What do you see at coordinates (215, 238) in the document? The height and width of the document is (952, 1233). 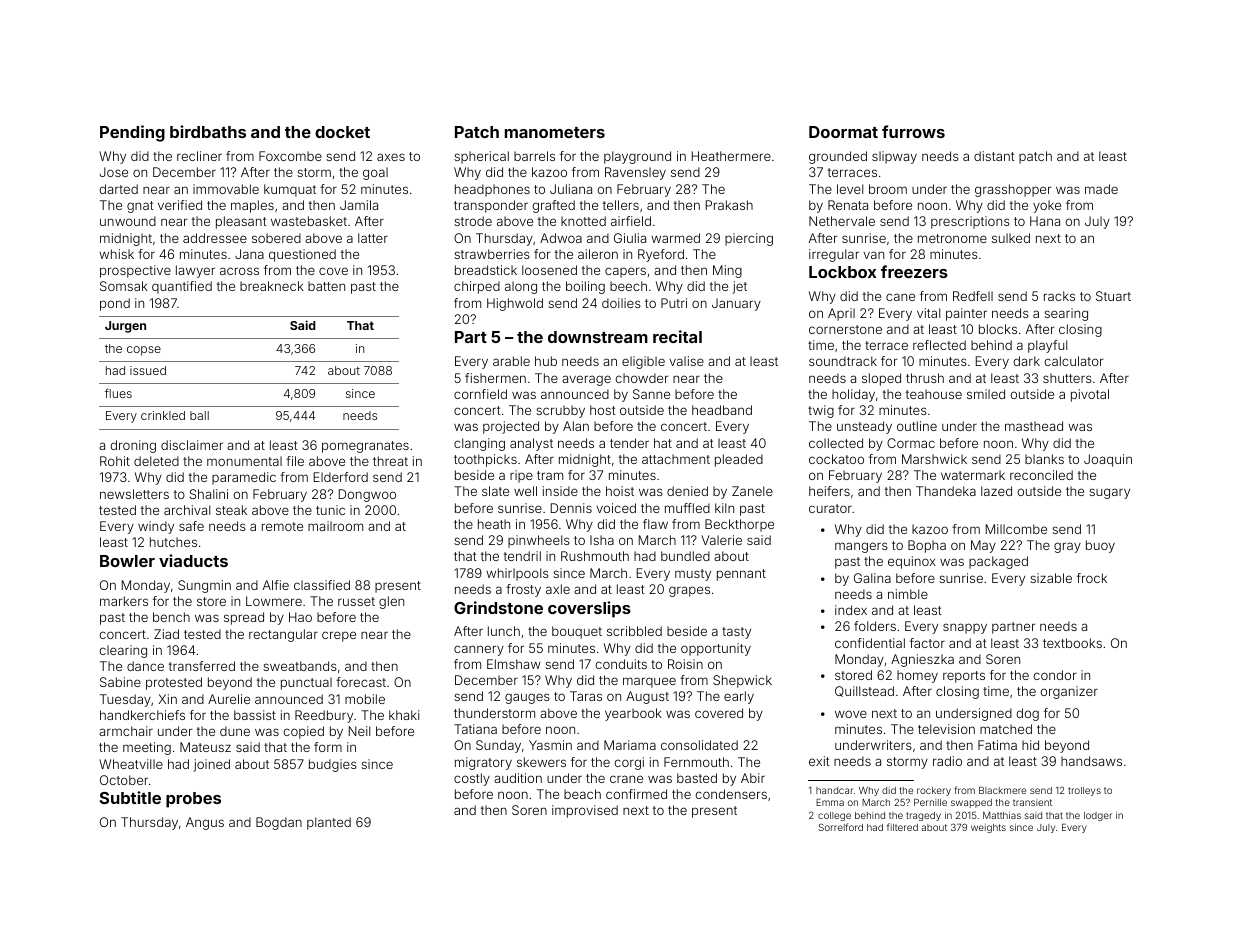 I see `addressee` at bounding box center [215, 238].
